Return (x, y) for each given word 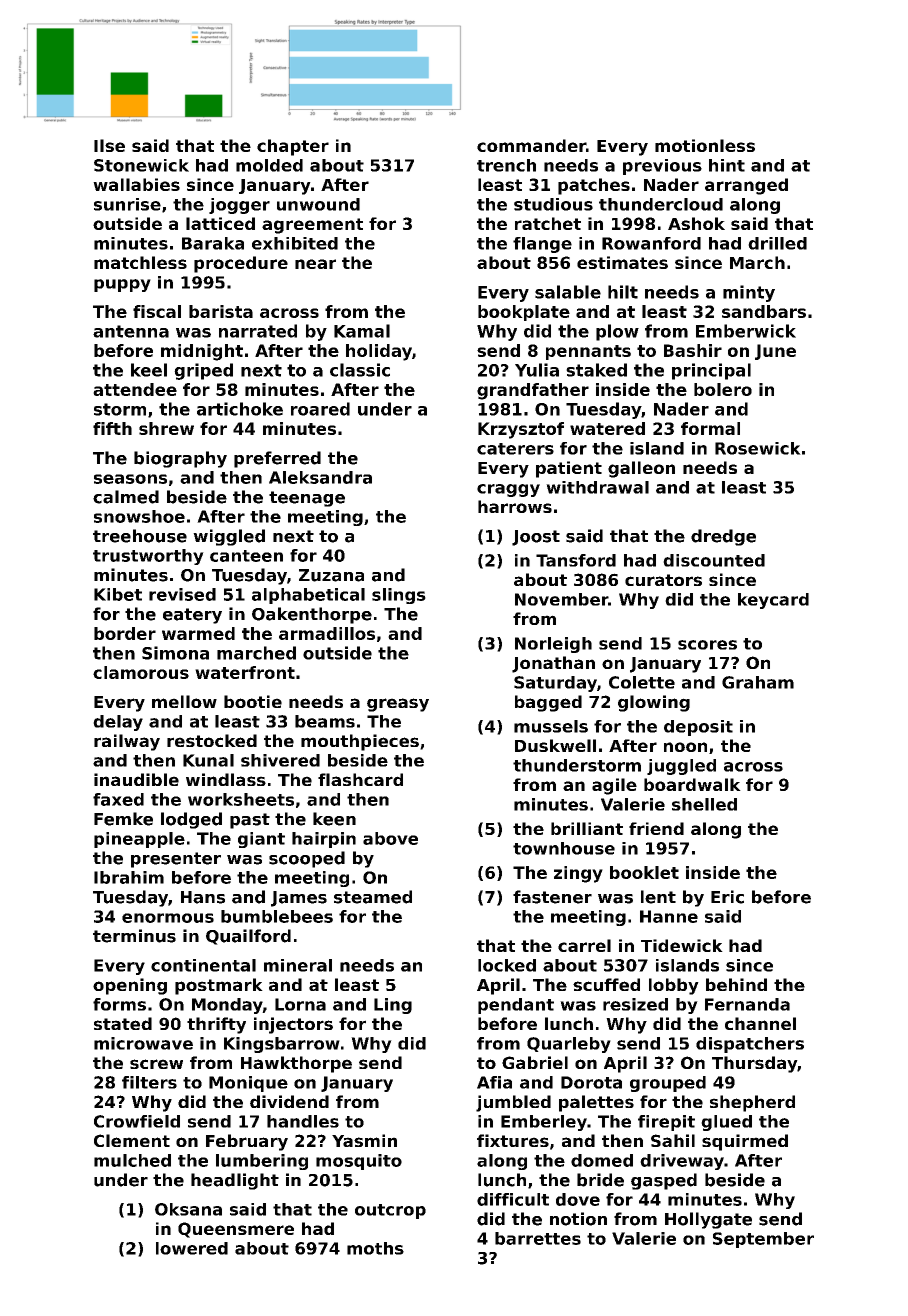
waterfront (245, 672)
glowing (654, 703)
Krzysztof (521, 430)
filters (149, 1082)
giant (261, 840)
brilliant (587, 828)
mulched (132, 1160)
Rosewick (758, 448)
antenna (131, 331)
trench (506, 165)
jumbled (513, 1103)
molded (269, 165)
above (390, 838)
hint (727, 165)
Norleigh (553, 645)
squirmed (745, 1142)
